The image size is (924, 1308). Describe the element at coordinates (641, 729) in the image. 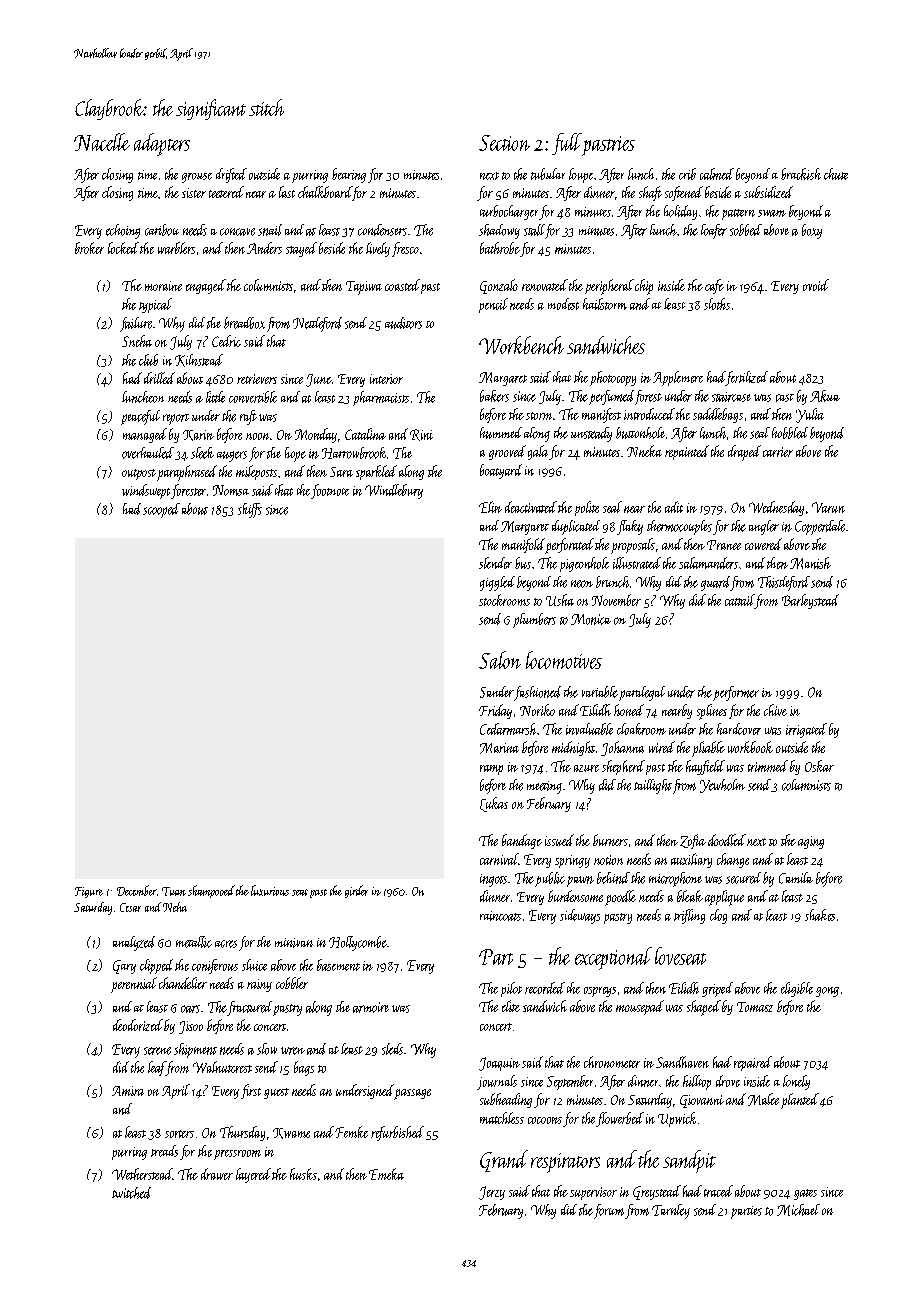

I see `cloakroom` at that location.
